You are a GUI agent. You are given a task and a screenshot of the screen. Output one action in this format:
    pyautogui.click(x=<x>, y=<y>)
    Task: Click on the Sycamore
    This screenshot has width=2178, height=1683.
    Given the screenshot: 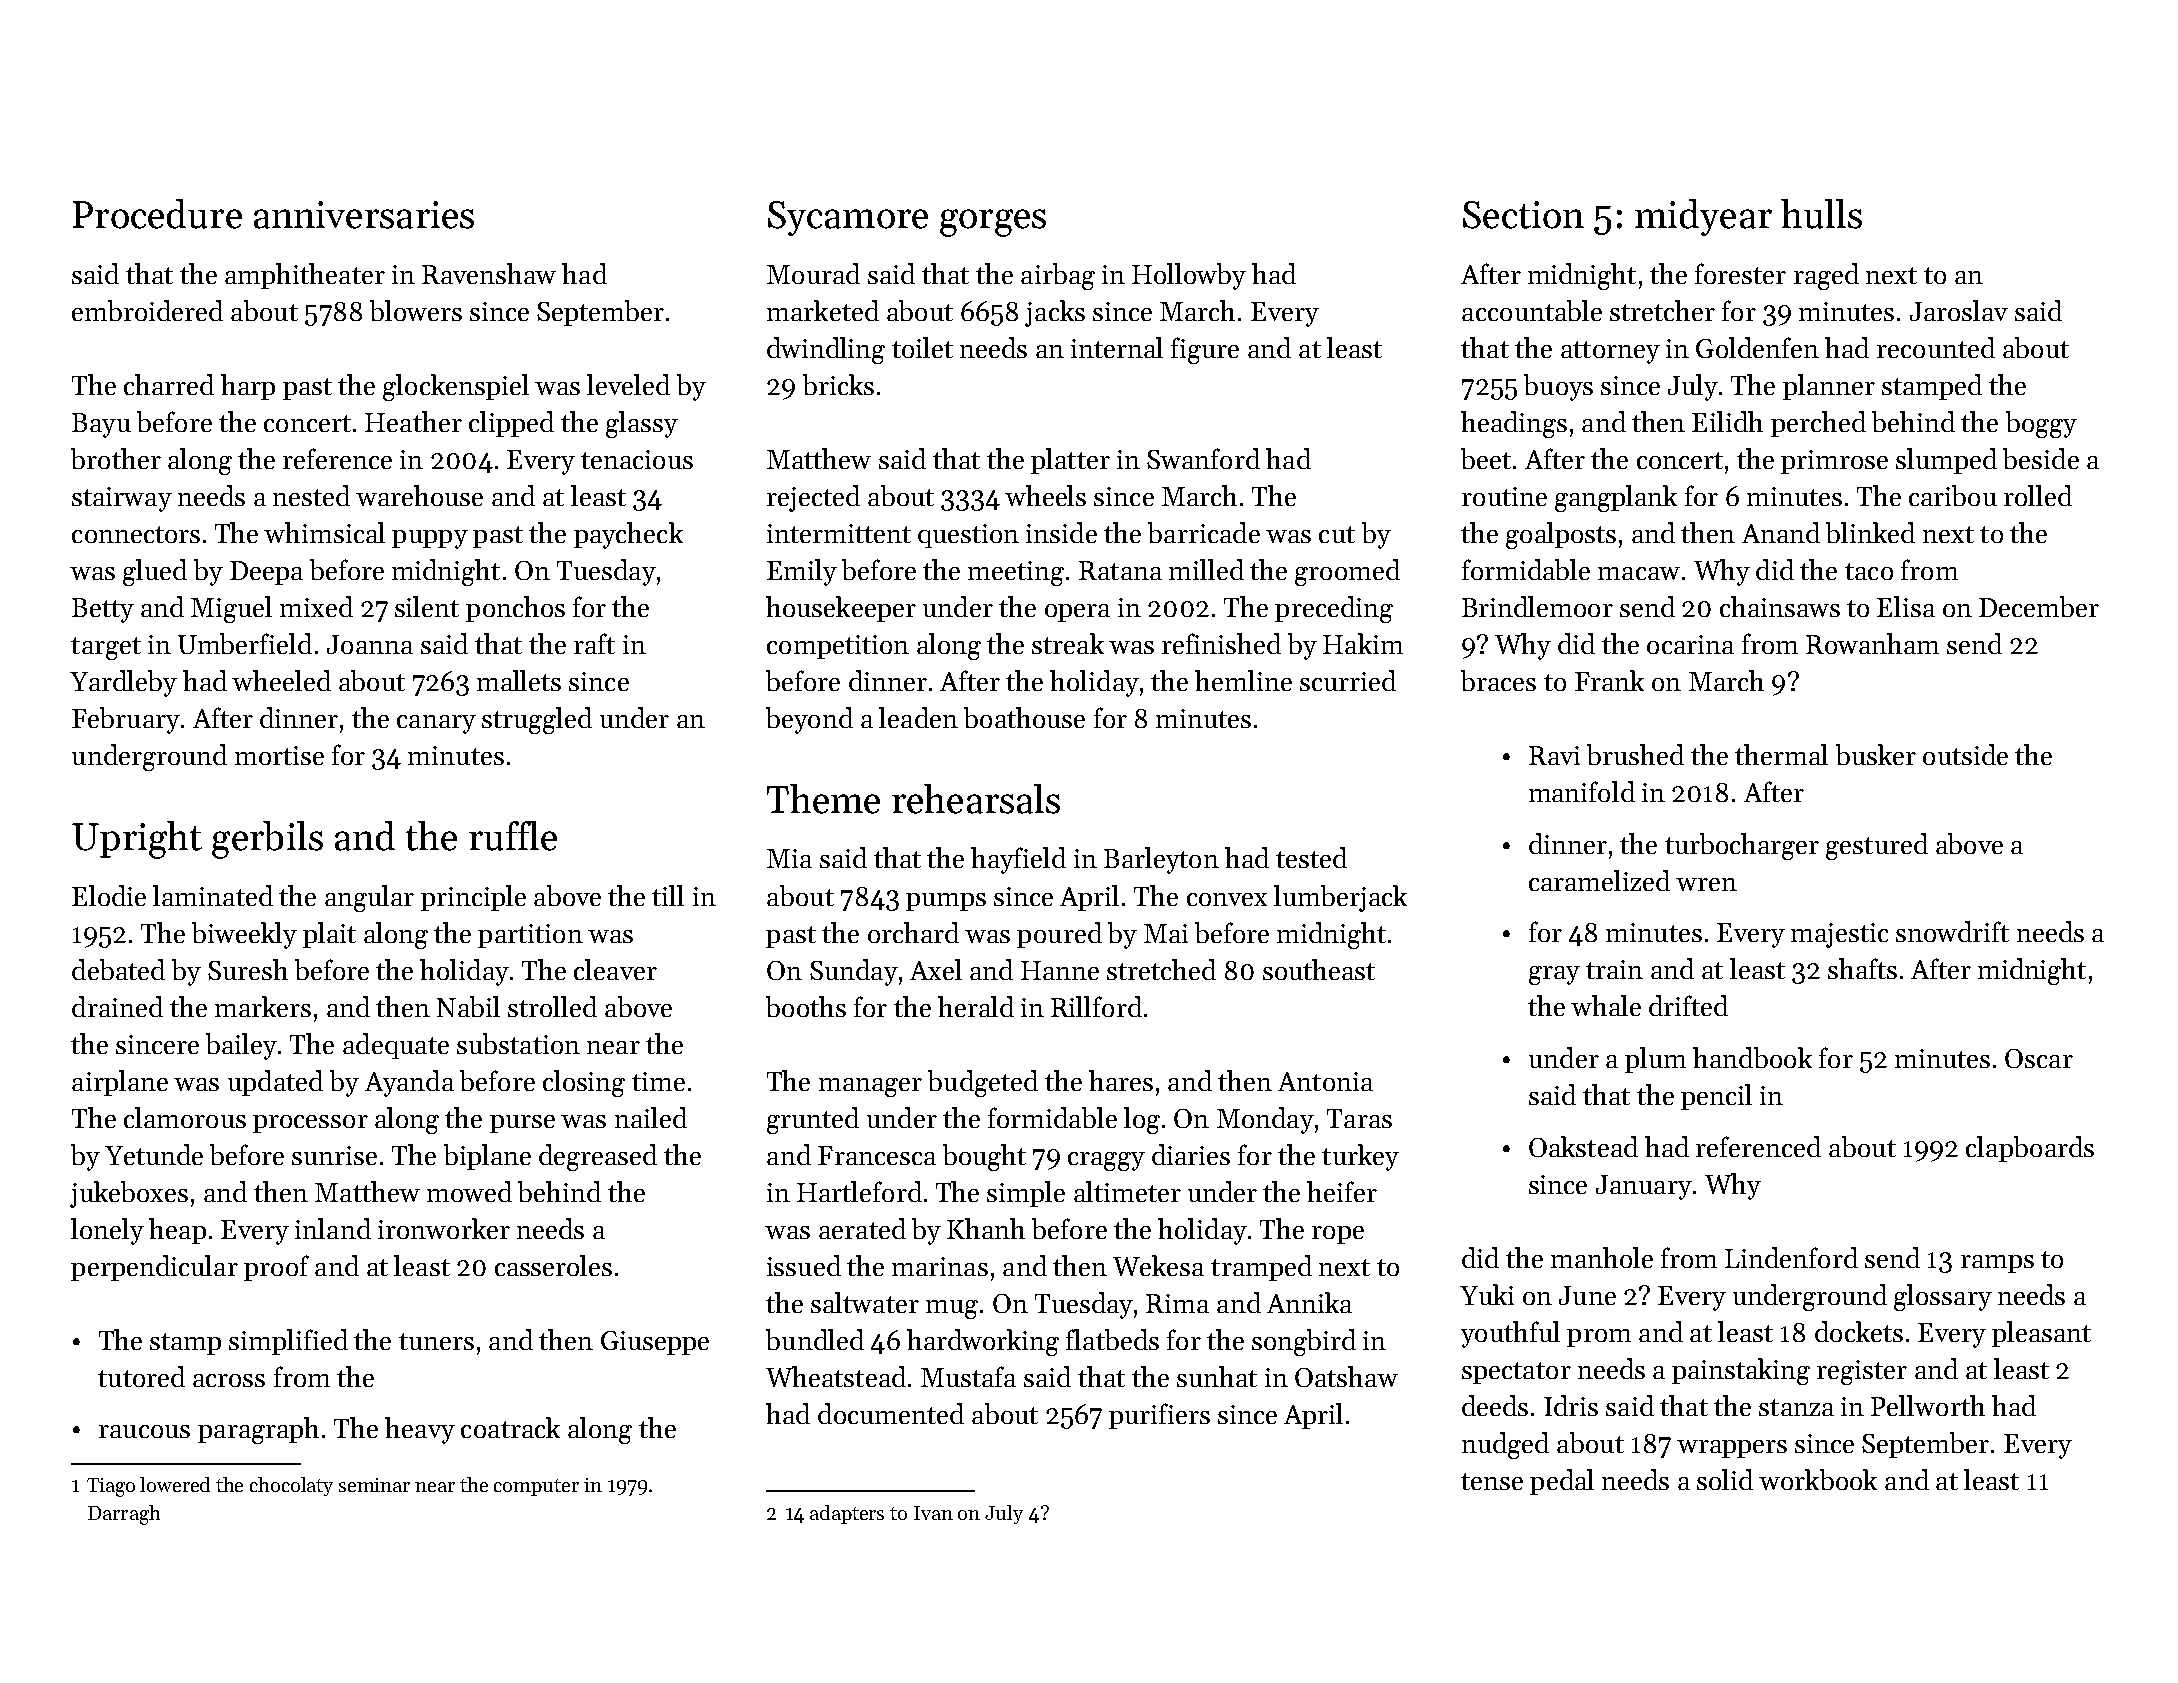 What is the action you would take?
    pyautogui.click(x=848, y=218)
